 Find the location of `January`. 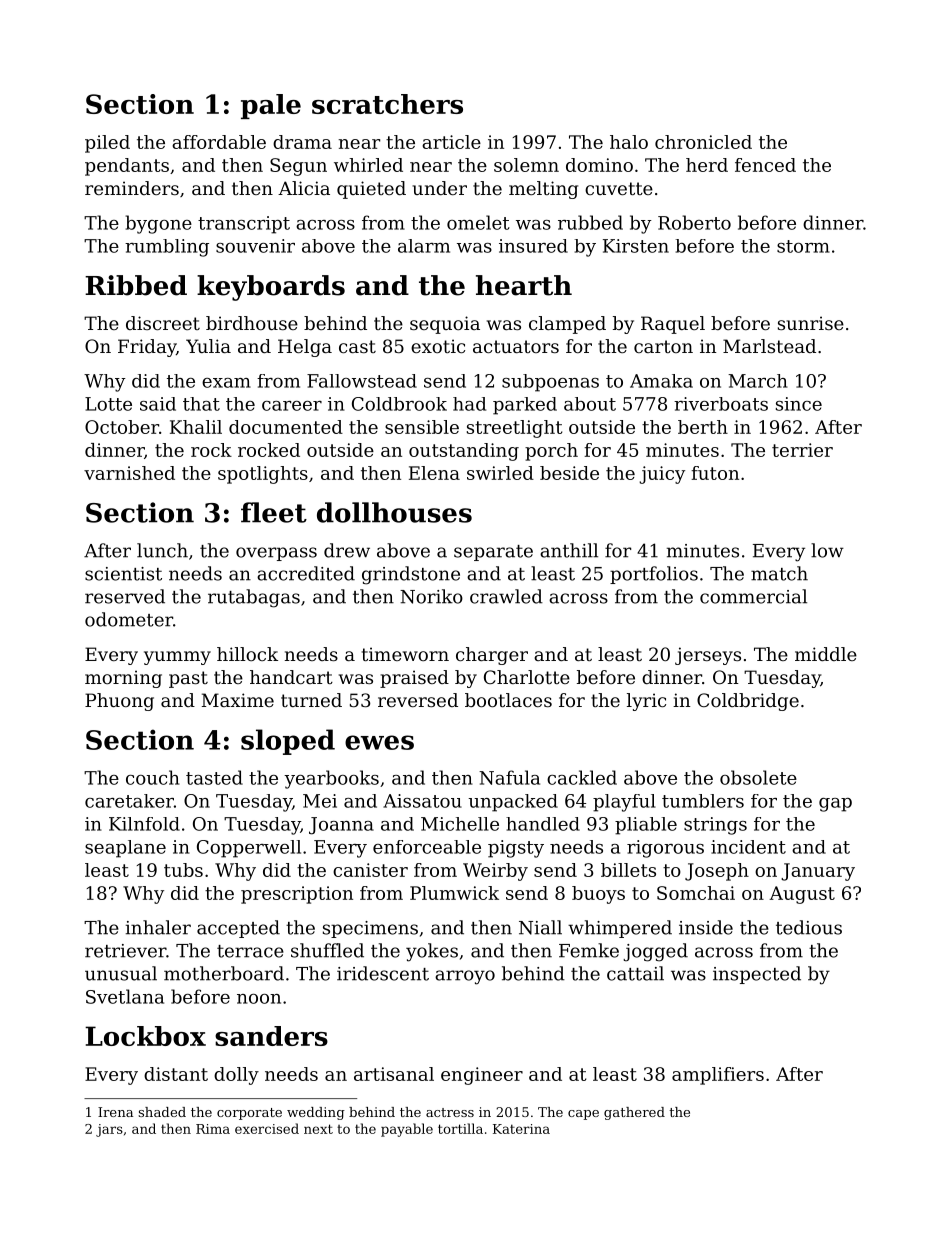

January is located at coordinates (818, 872).
